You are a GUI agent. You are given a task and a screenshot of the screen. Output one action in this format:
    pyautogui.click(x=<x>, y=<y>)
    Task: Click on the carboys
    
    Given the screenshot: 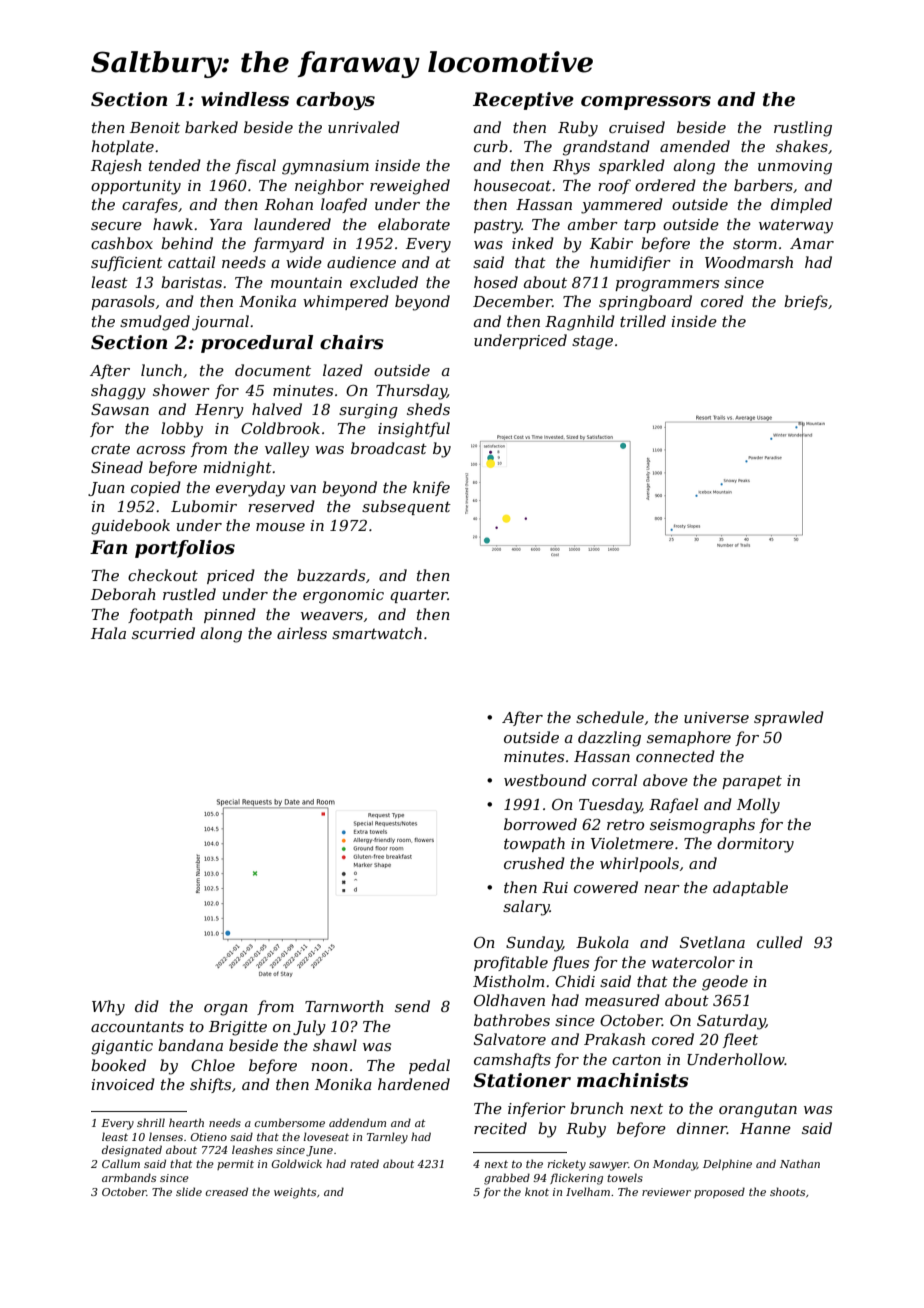 What is the action you would take?
    pyautogui.click(x=335, y=101)
